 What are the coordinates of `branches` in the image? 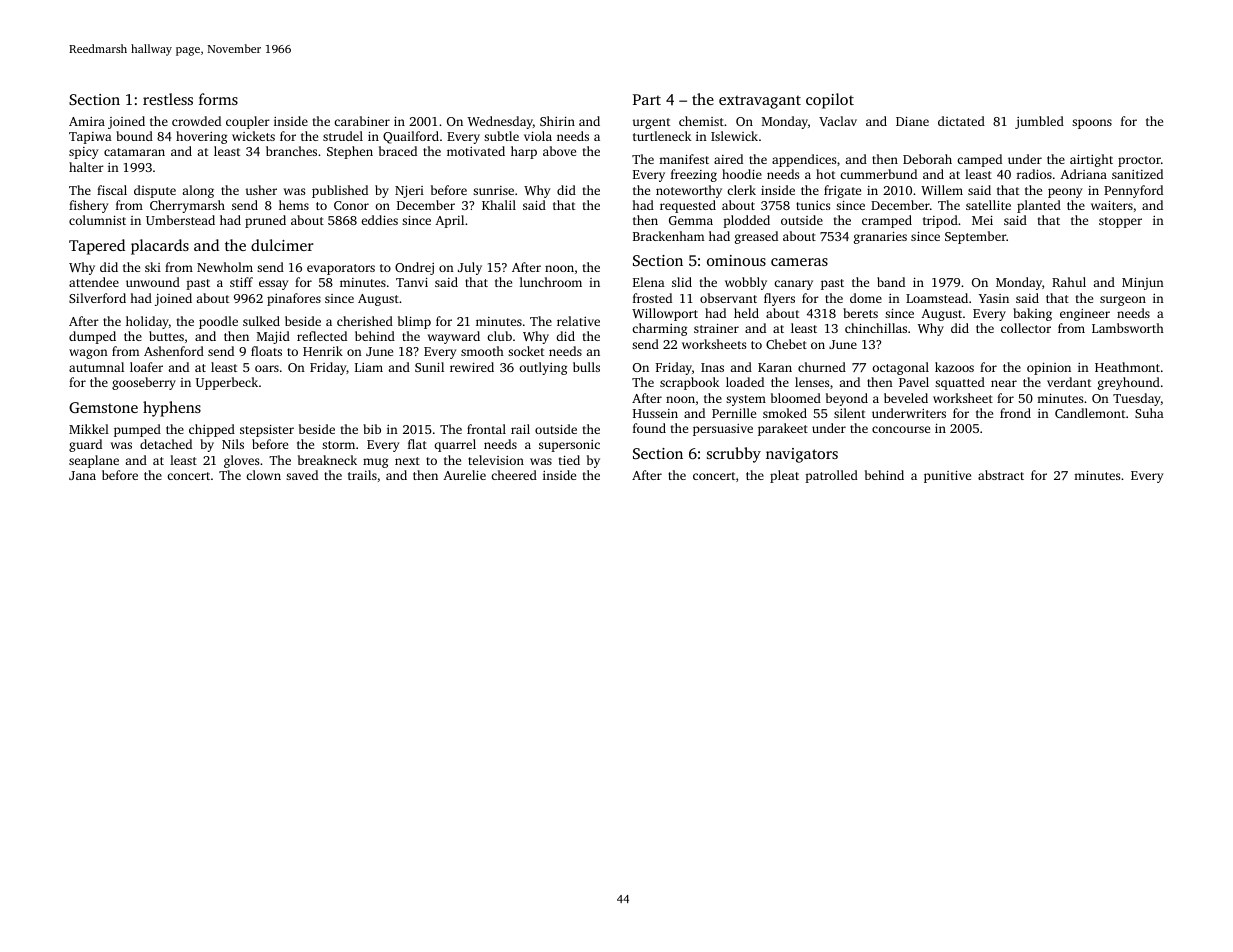 It's located at (291, 151).
